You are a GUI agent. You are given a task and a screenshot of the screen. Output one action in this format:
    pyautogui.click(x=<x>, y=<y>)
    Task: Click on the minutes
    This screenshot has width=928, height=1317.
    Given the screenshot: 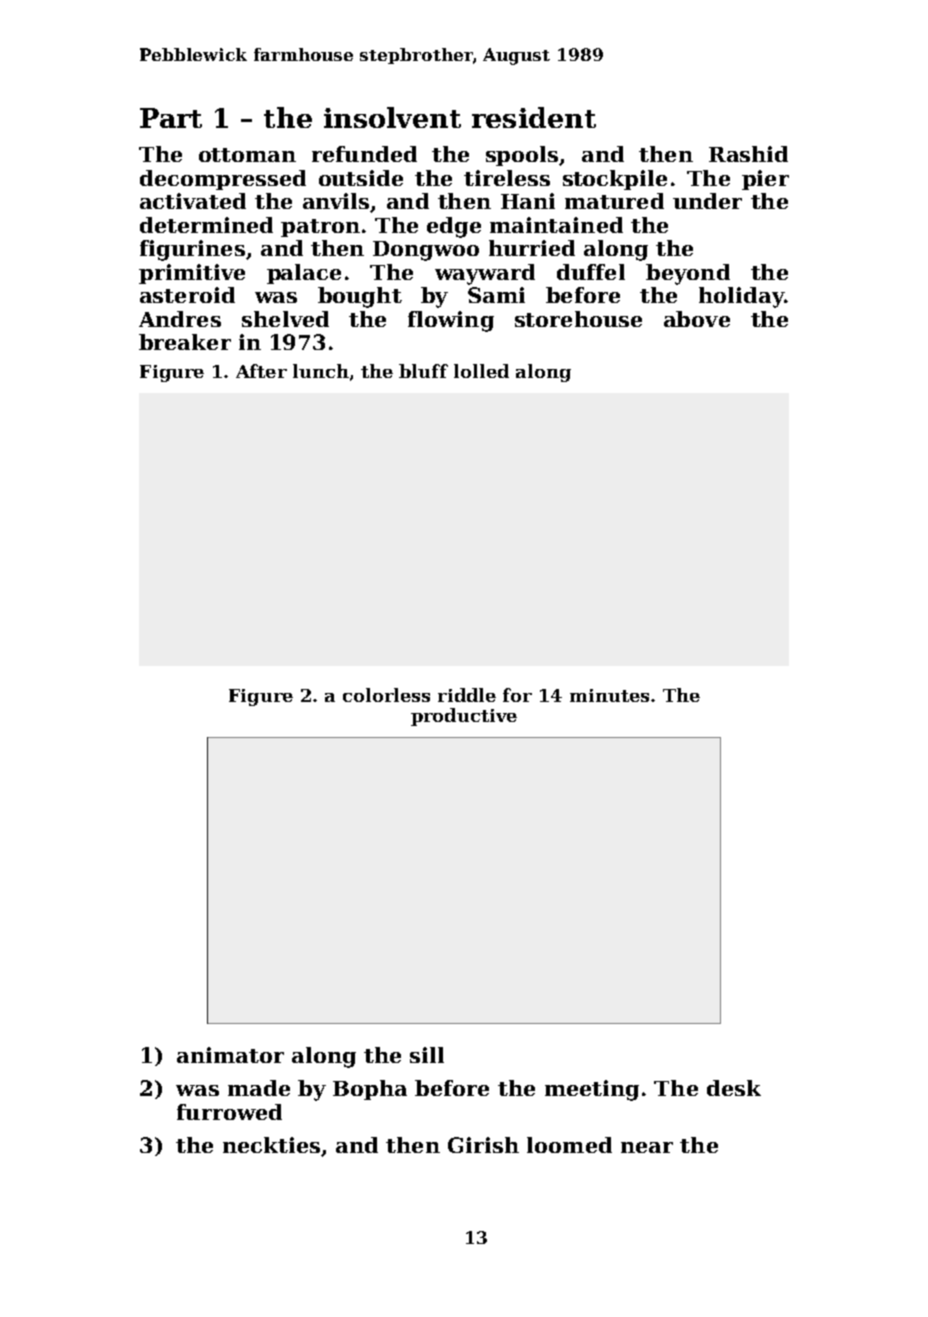 What is the action you would take?
    pyautogui.click(x=609, y=695)
